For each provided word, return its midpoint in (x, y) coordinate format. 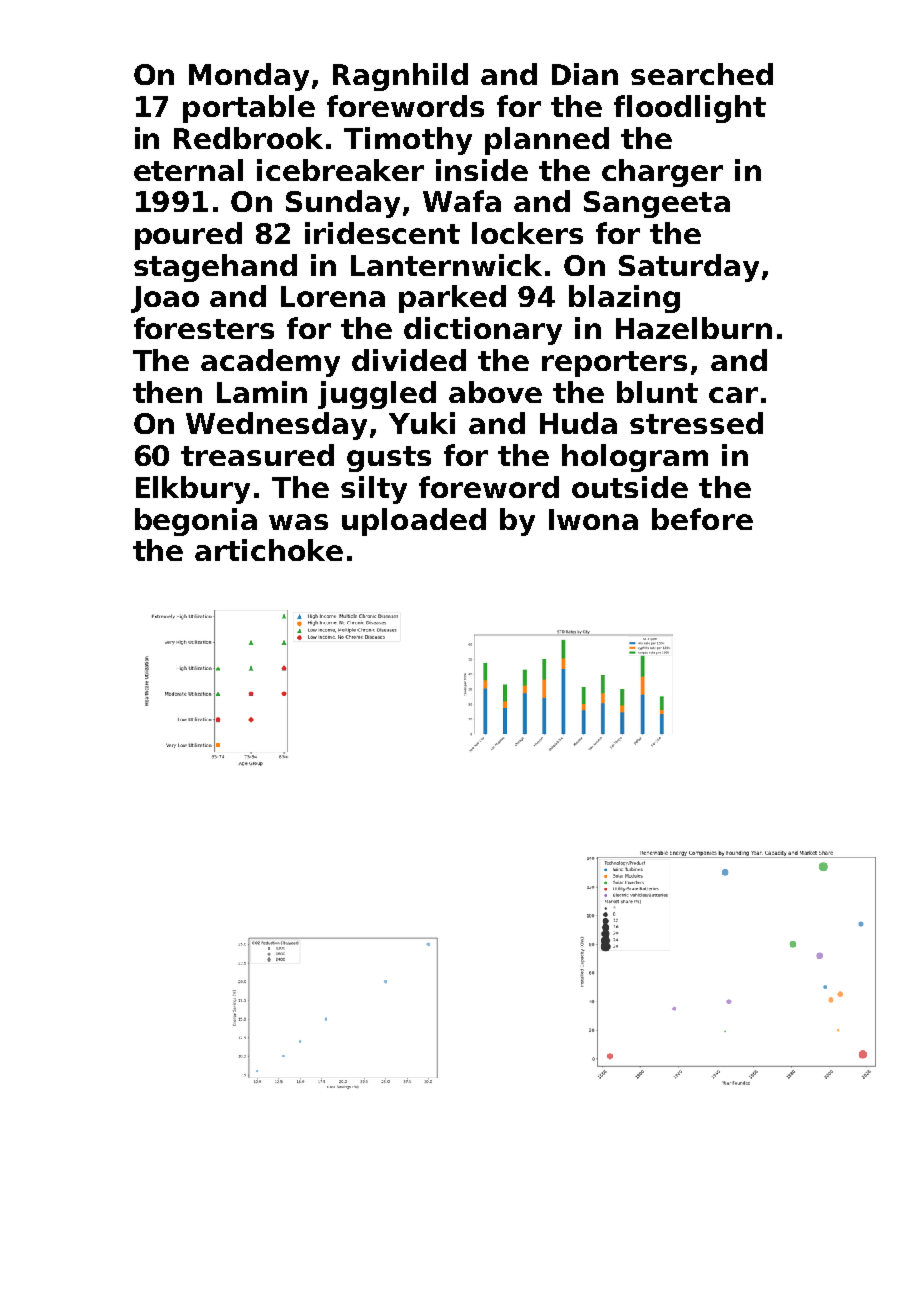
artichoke (269, 550)
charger (662, 173)
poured (188, 236)
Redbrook (248, 138)
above (495, 392)
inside (482, 170)
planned (547, 141)
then (167, 392)
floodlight (690, 109)
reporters (614, 364)
